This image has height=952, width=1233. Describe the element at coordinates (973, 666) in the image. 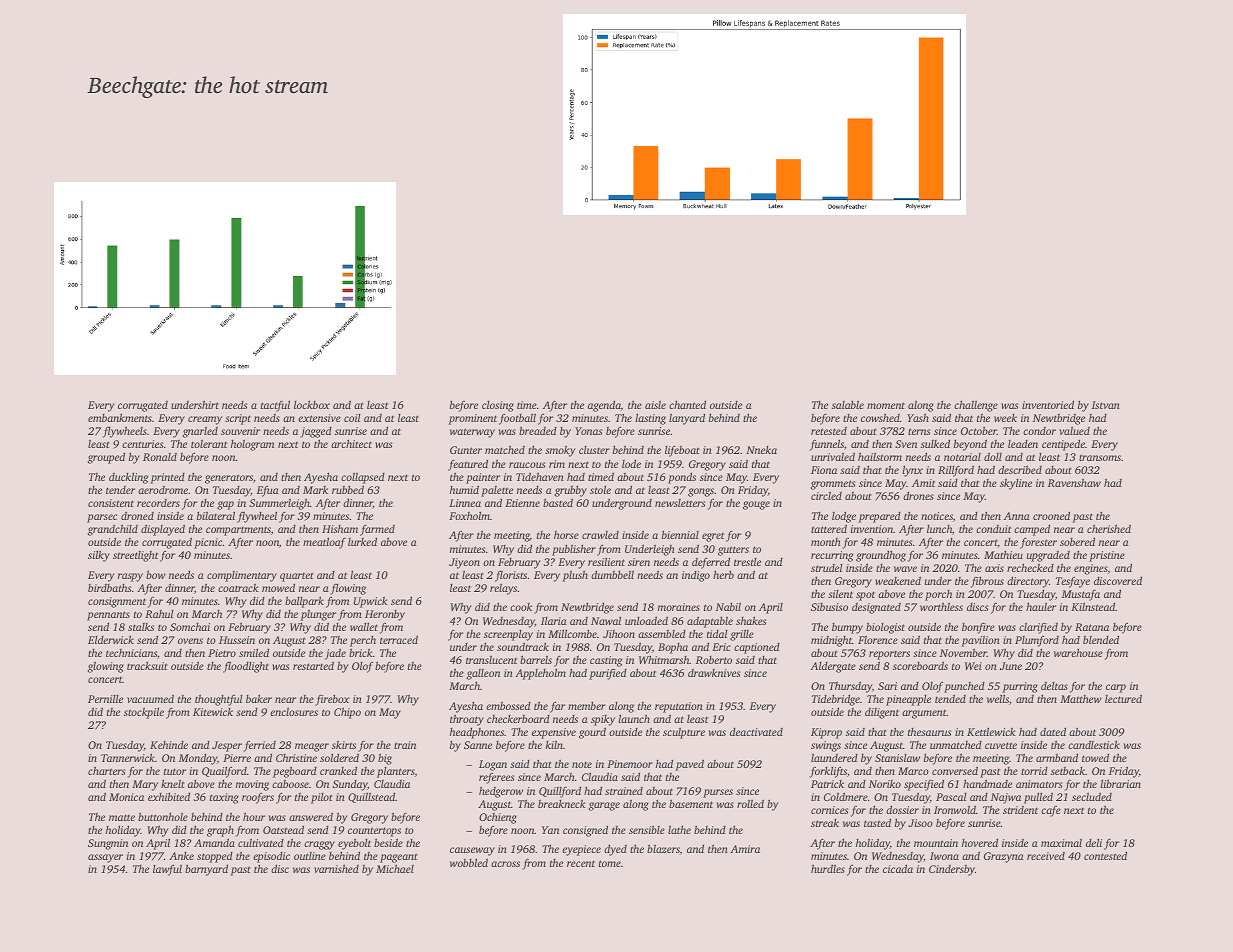

I see `Wei` at that location.
